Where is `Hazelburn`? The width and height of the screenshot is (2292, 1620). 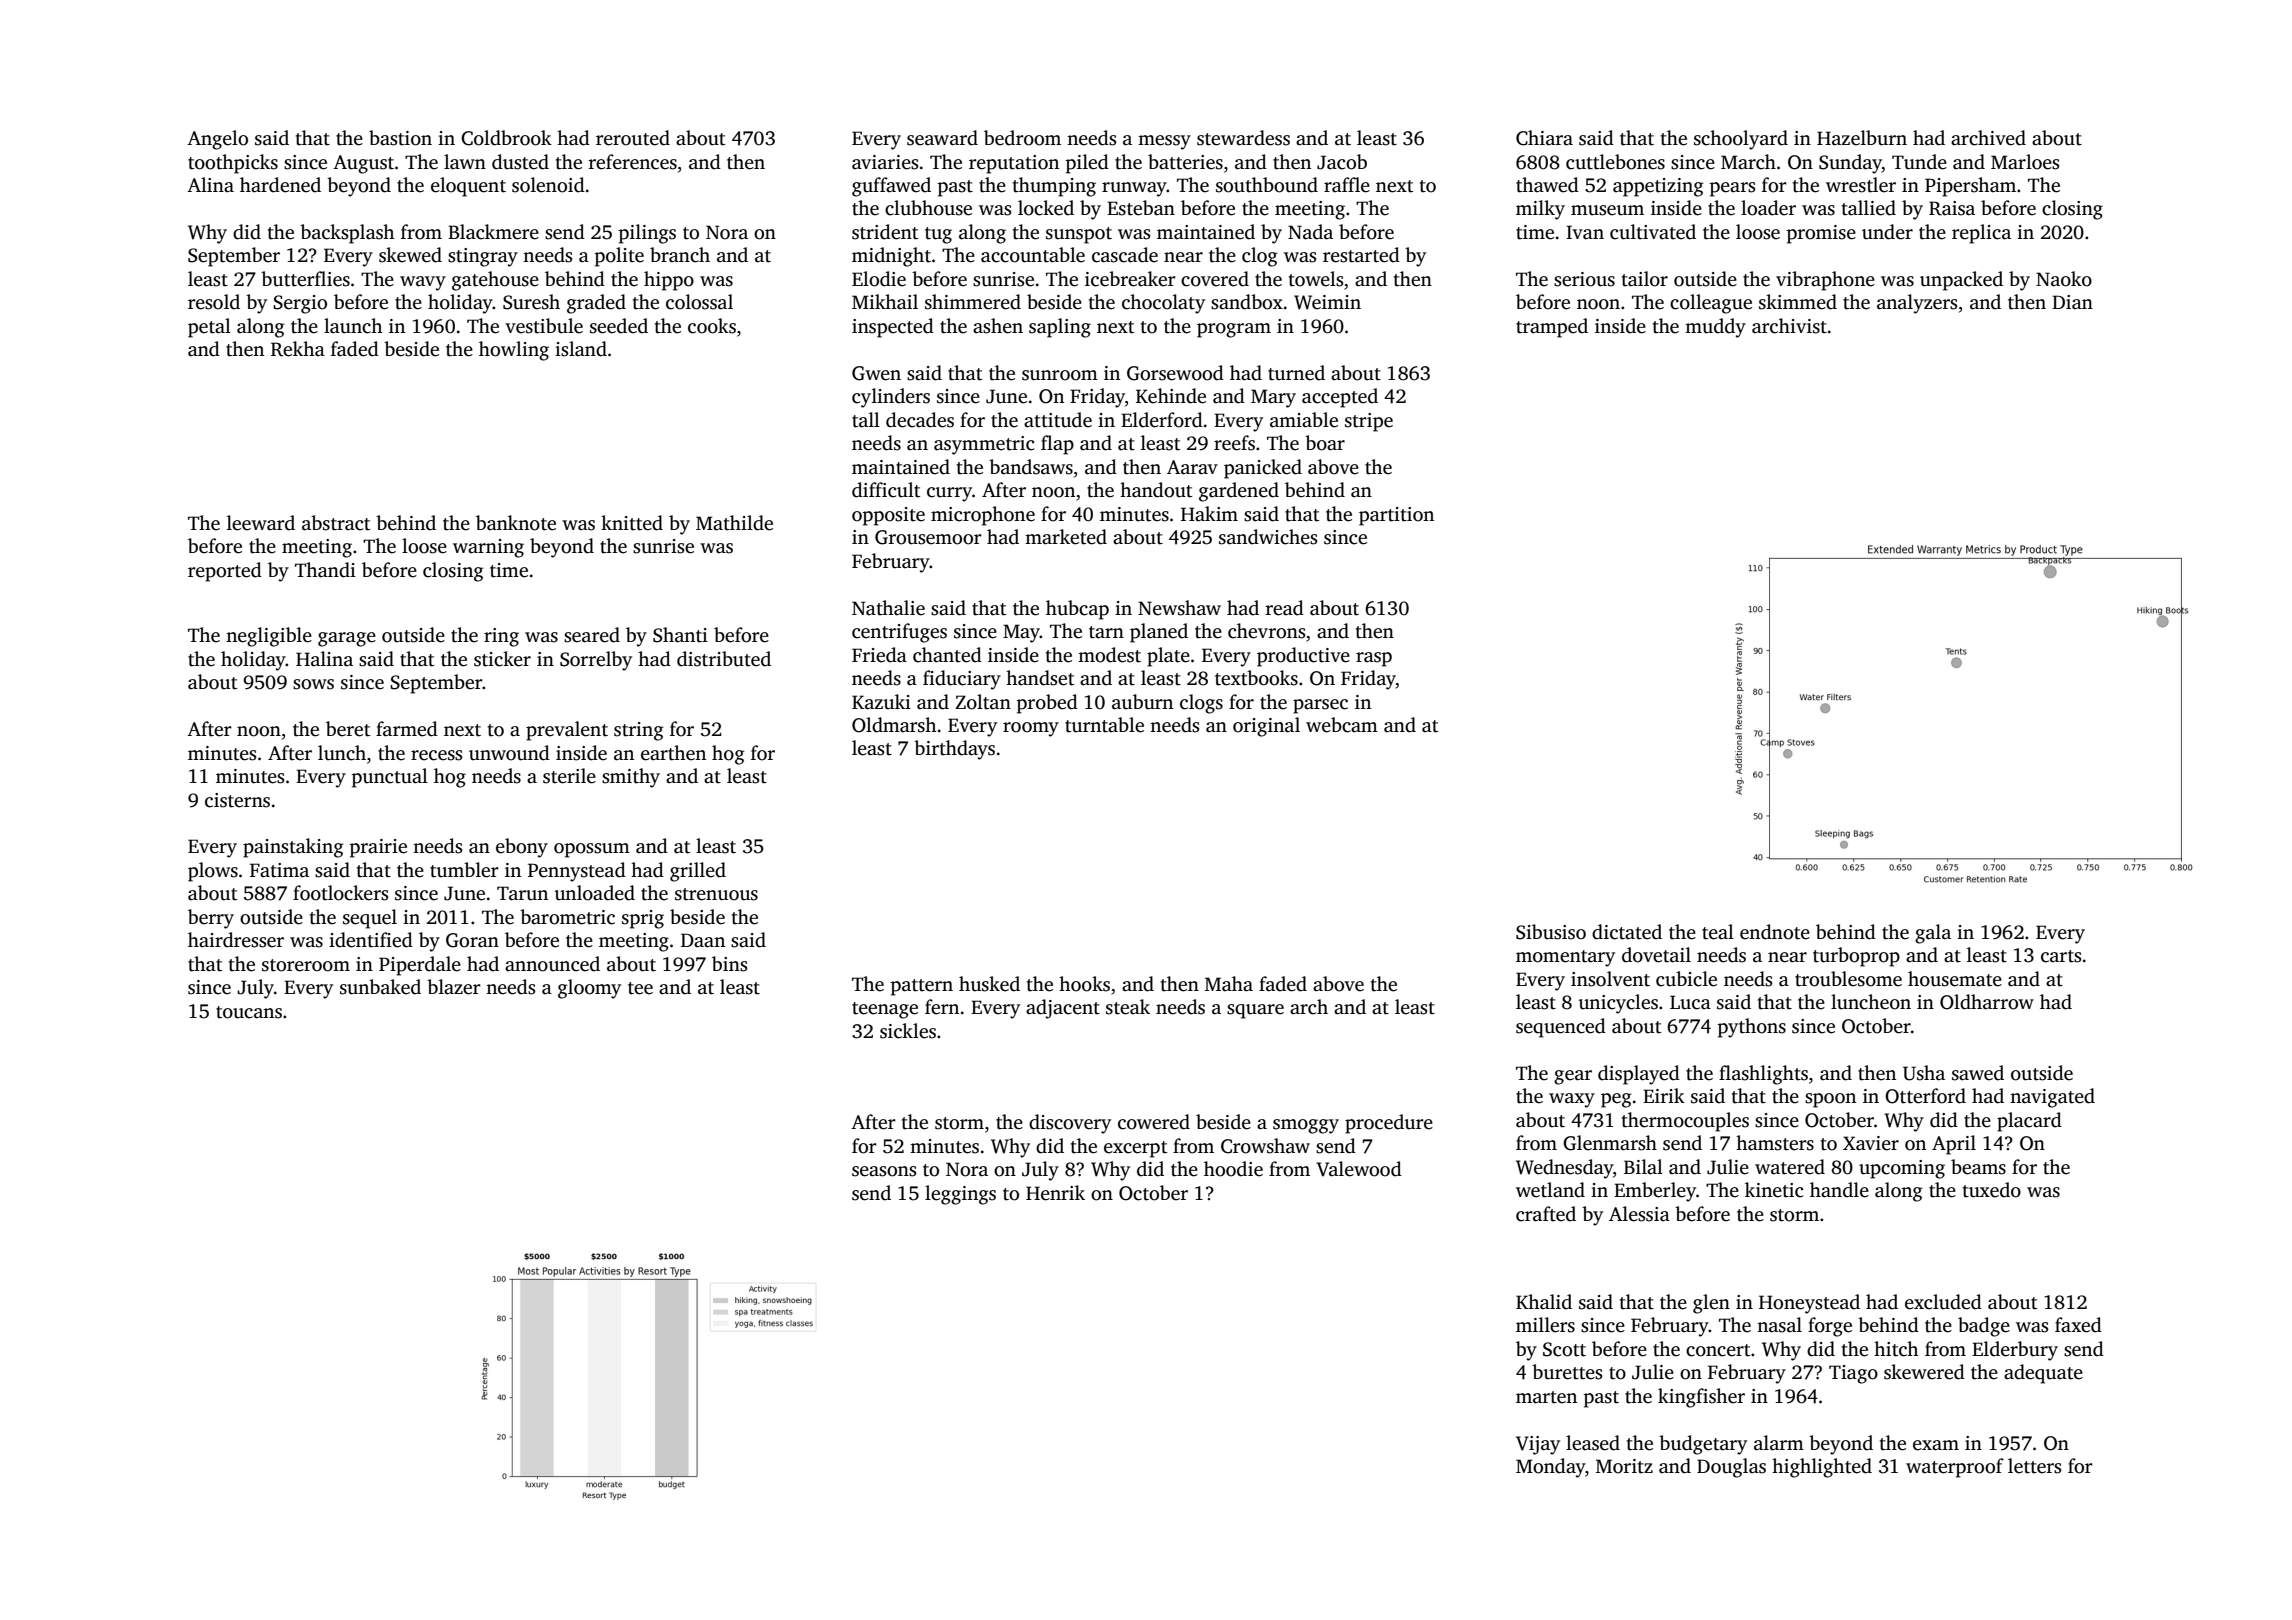
Hazelburn is located at coordinates (1862, 138).
